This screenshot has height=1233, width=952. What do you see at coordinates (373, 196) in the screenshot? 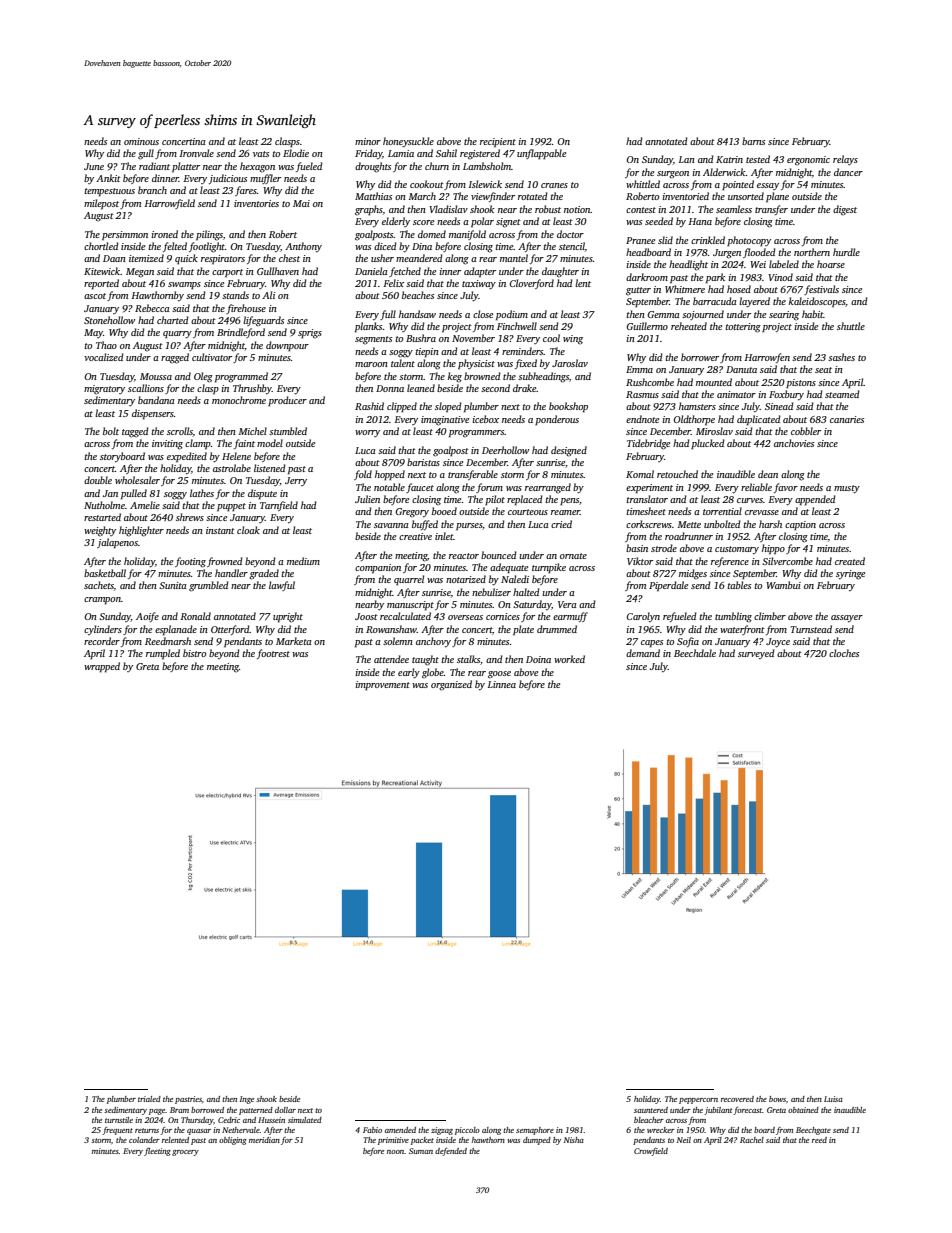
I see `Matthias` at bounding box center [373, 196].
